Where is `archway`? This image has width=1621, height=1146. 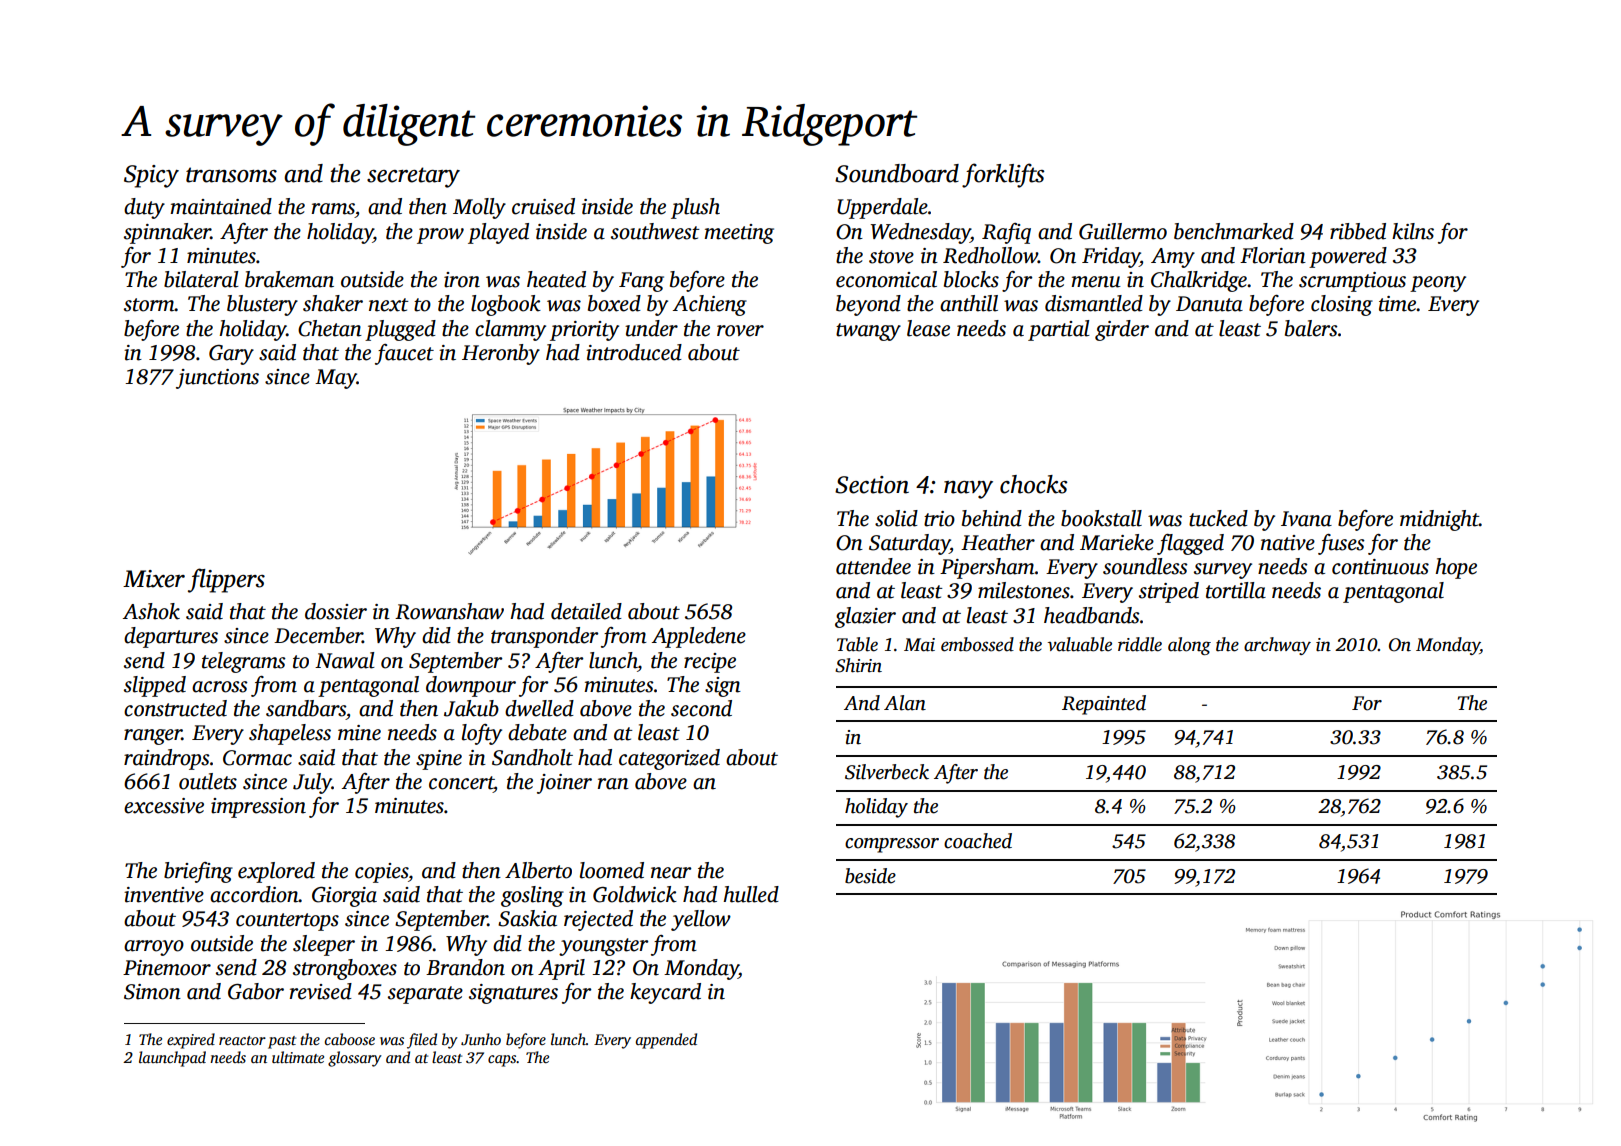 archway is located at coordinates (1277, 646).
